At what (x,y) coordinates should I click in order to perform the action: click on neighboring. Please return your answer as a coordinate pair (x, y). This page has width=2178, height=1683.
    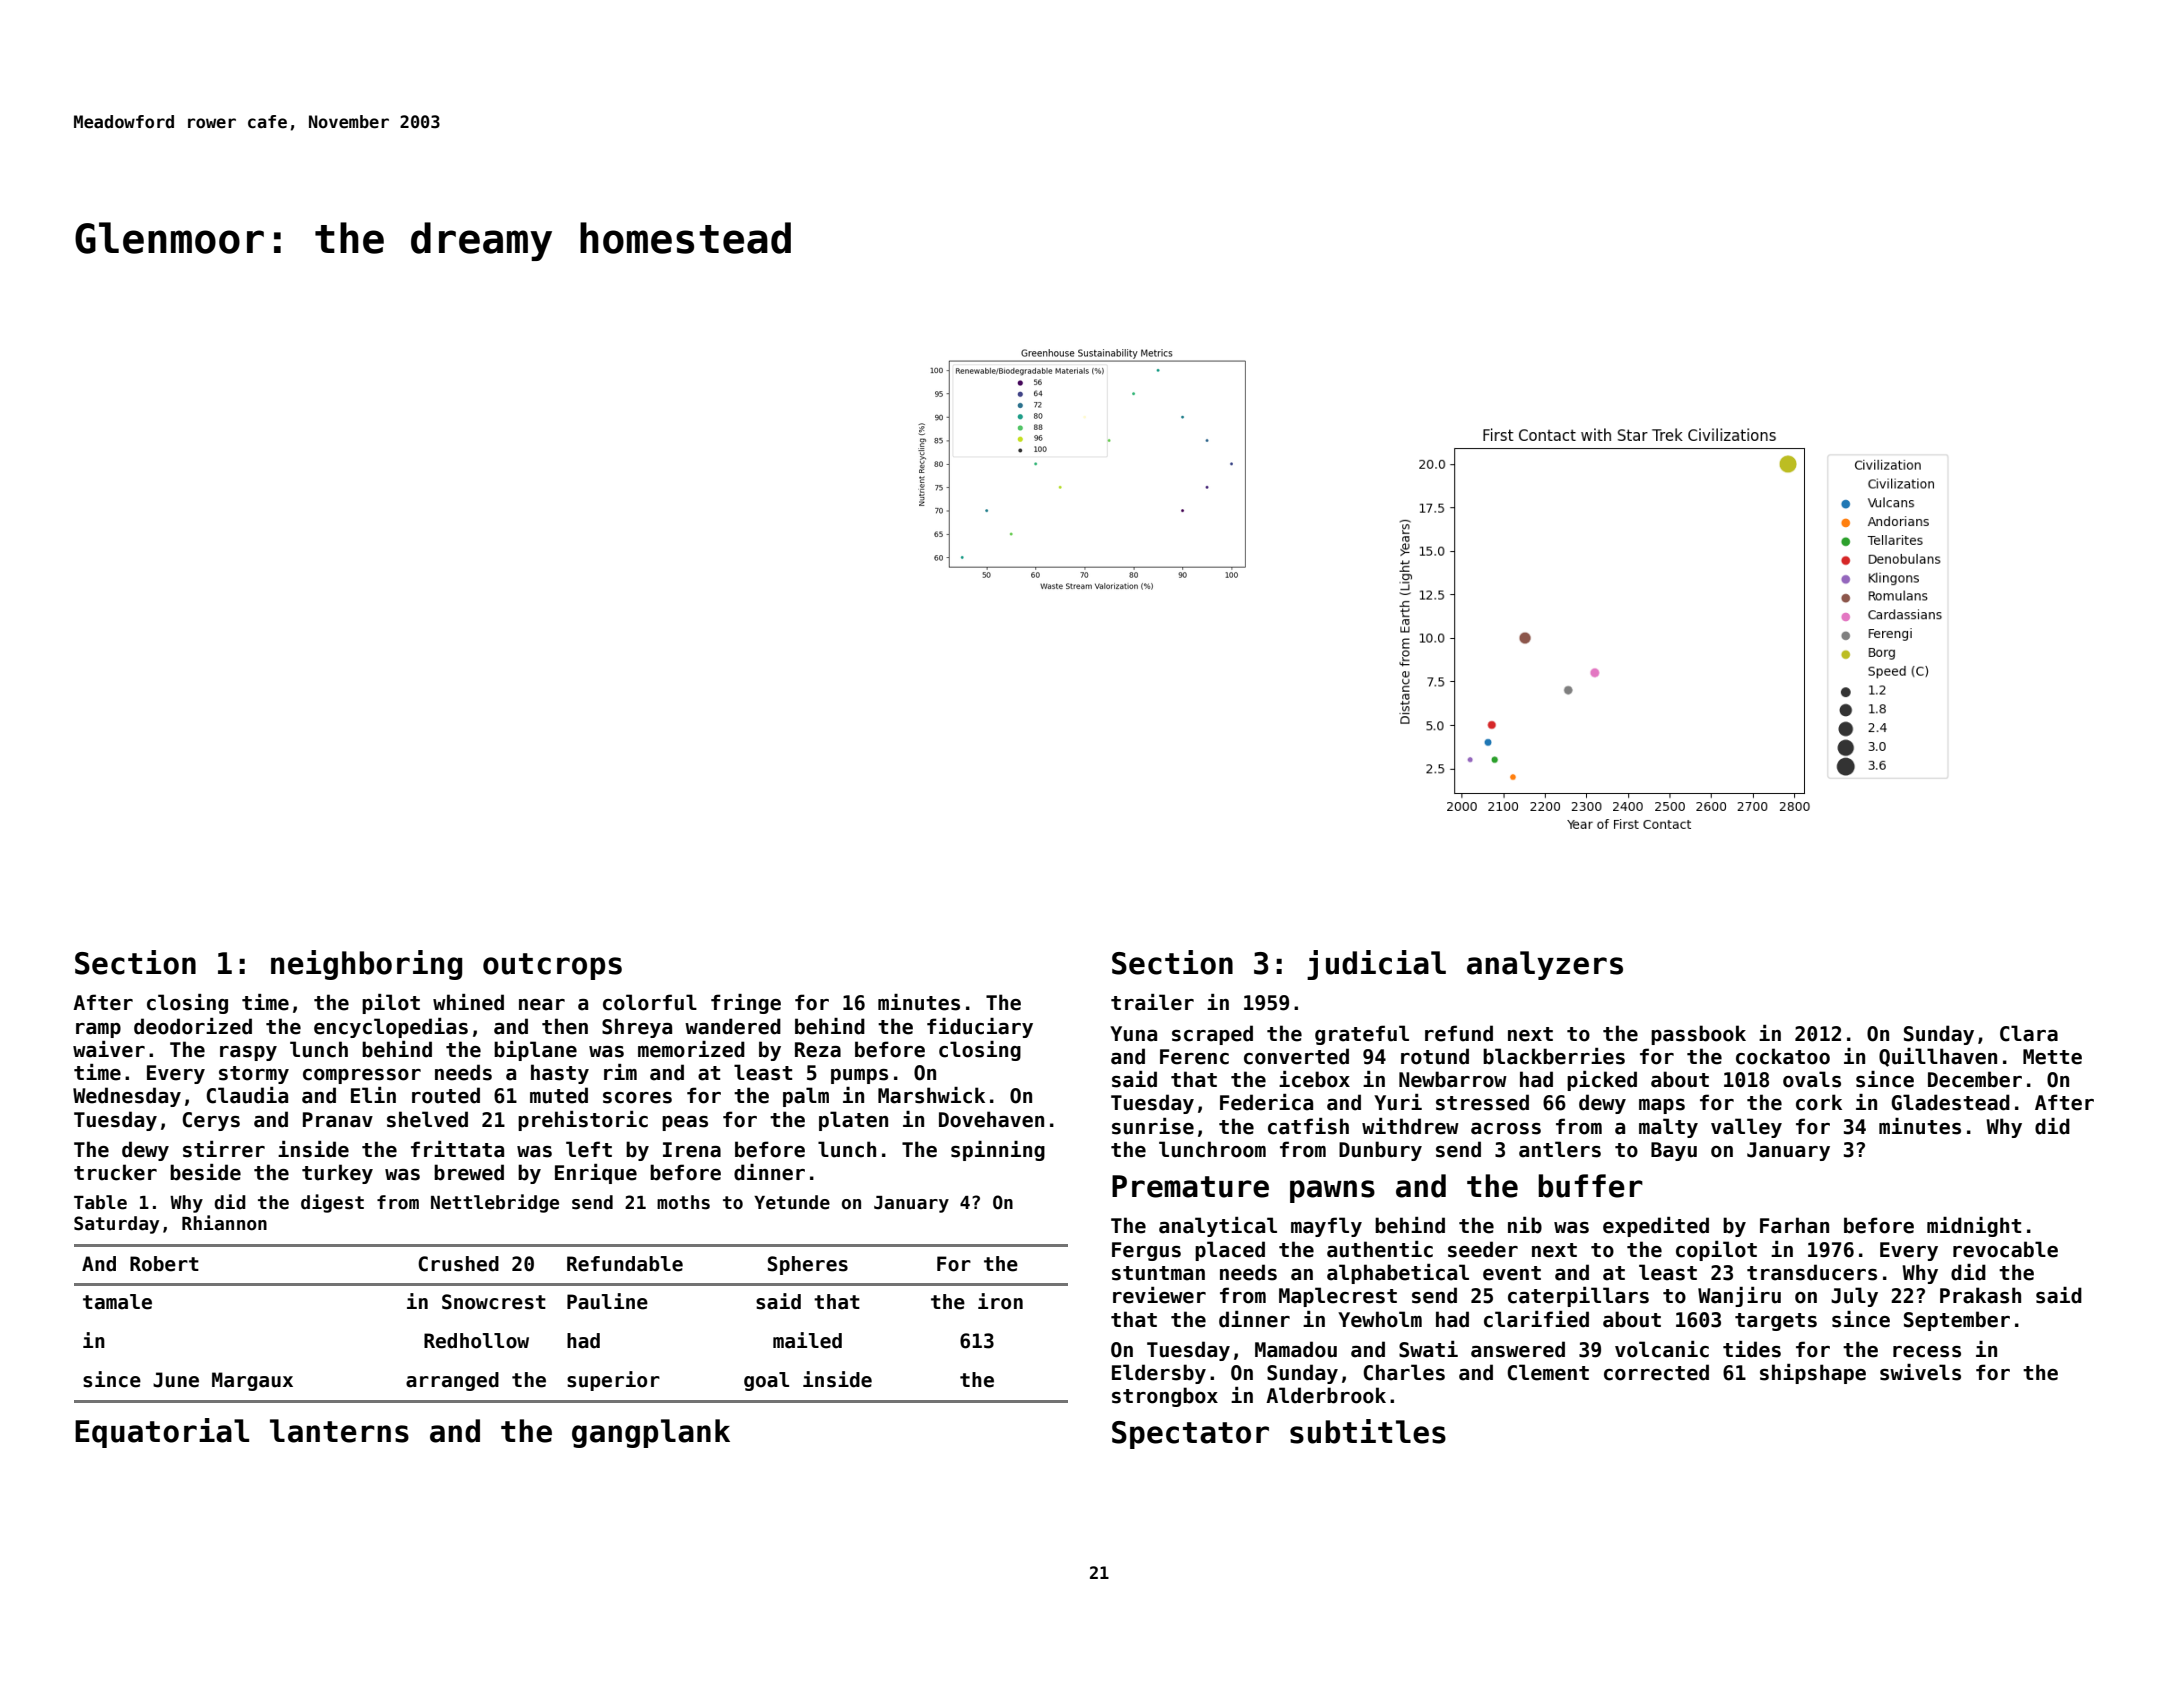
    Looking at the image, I should click on (366, 965).
